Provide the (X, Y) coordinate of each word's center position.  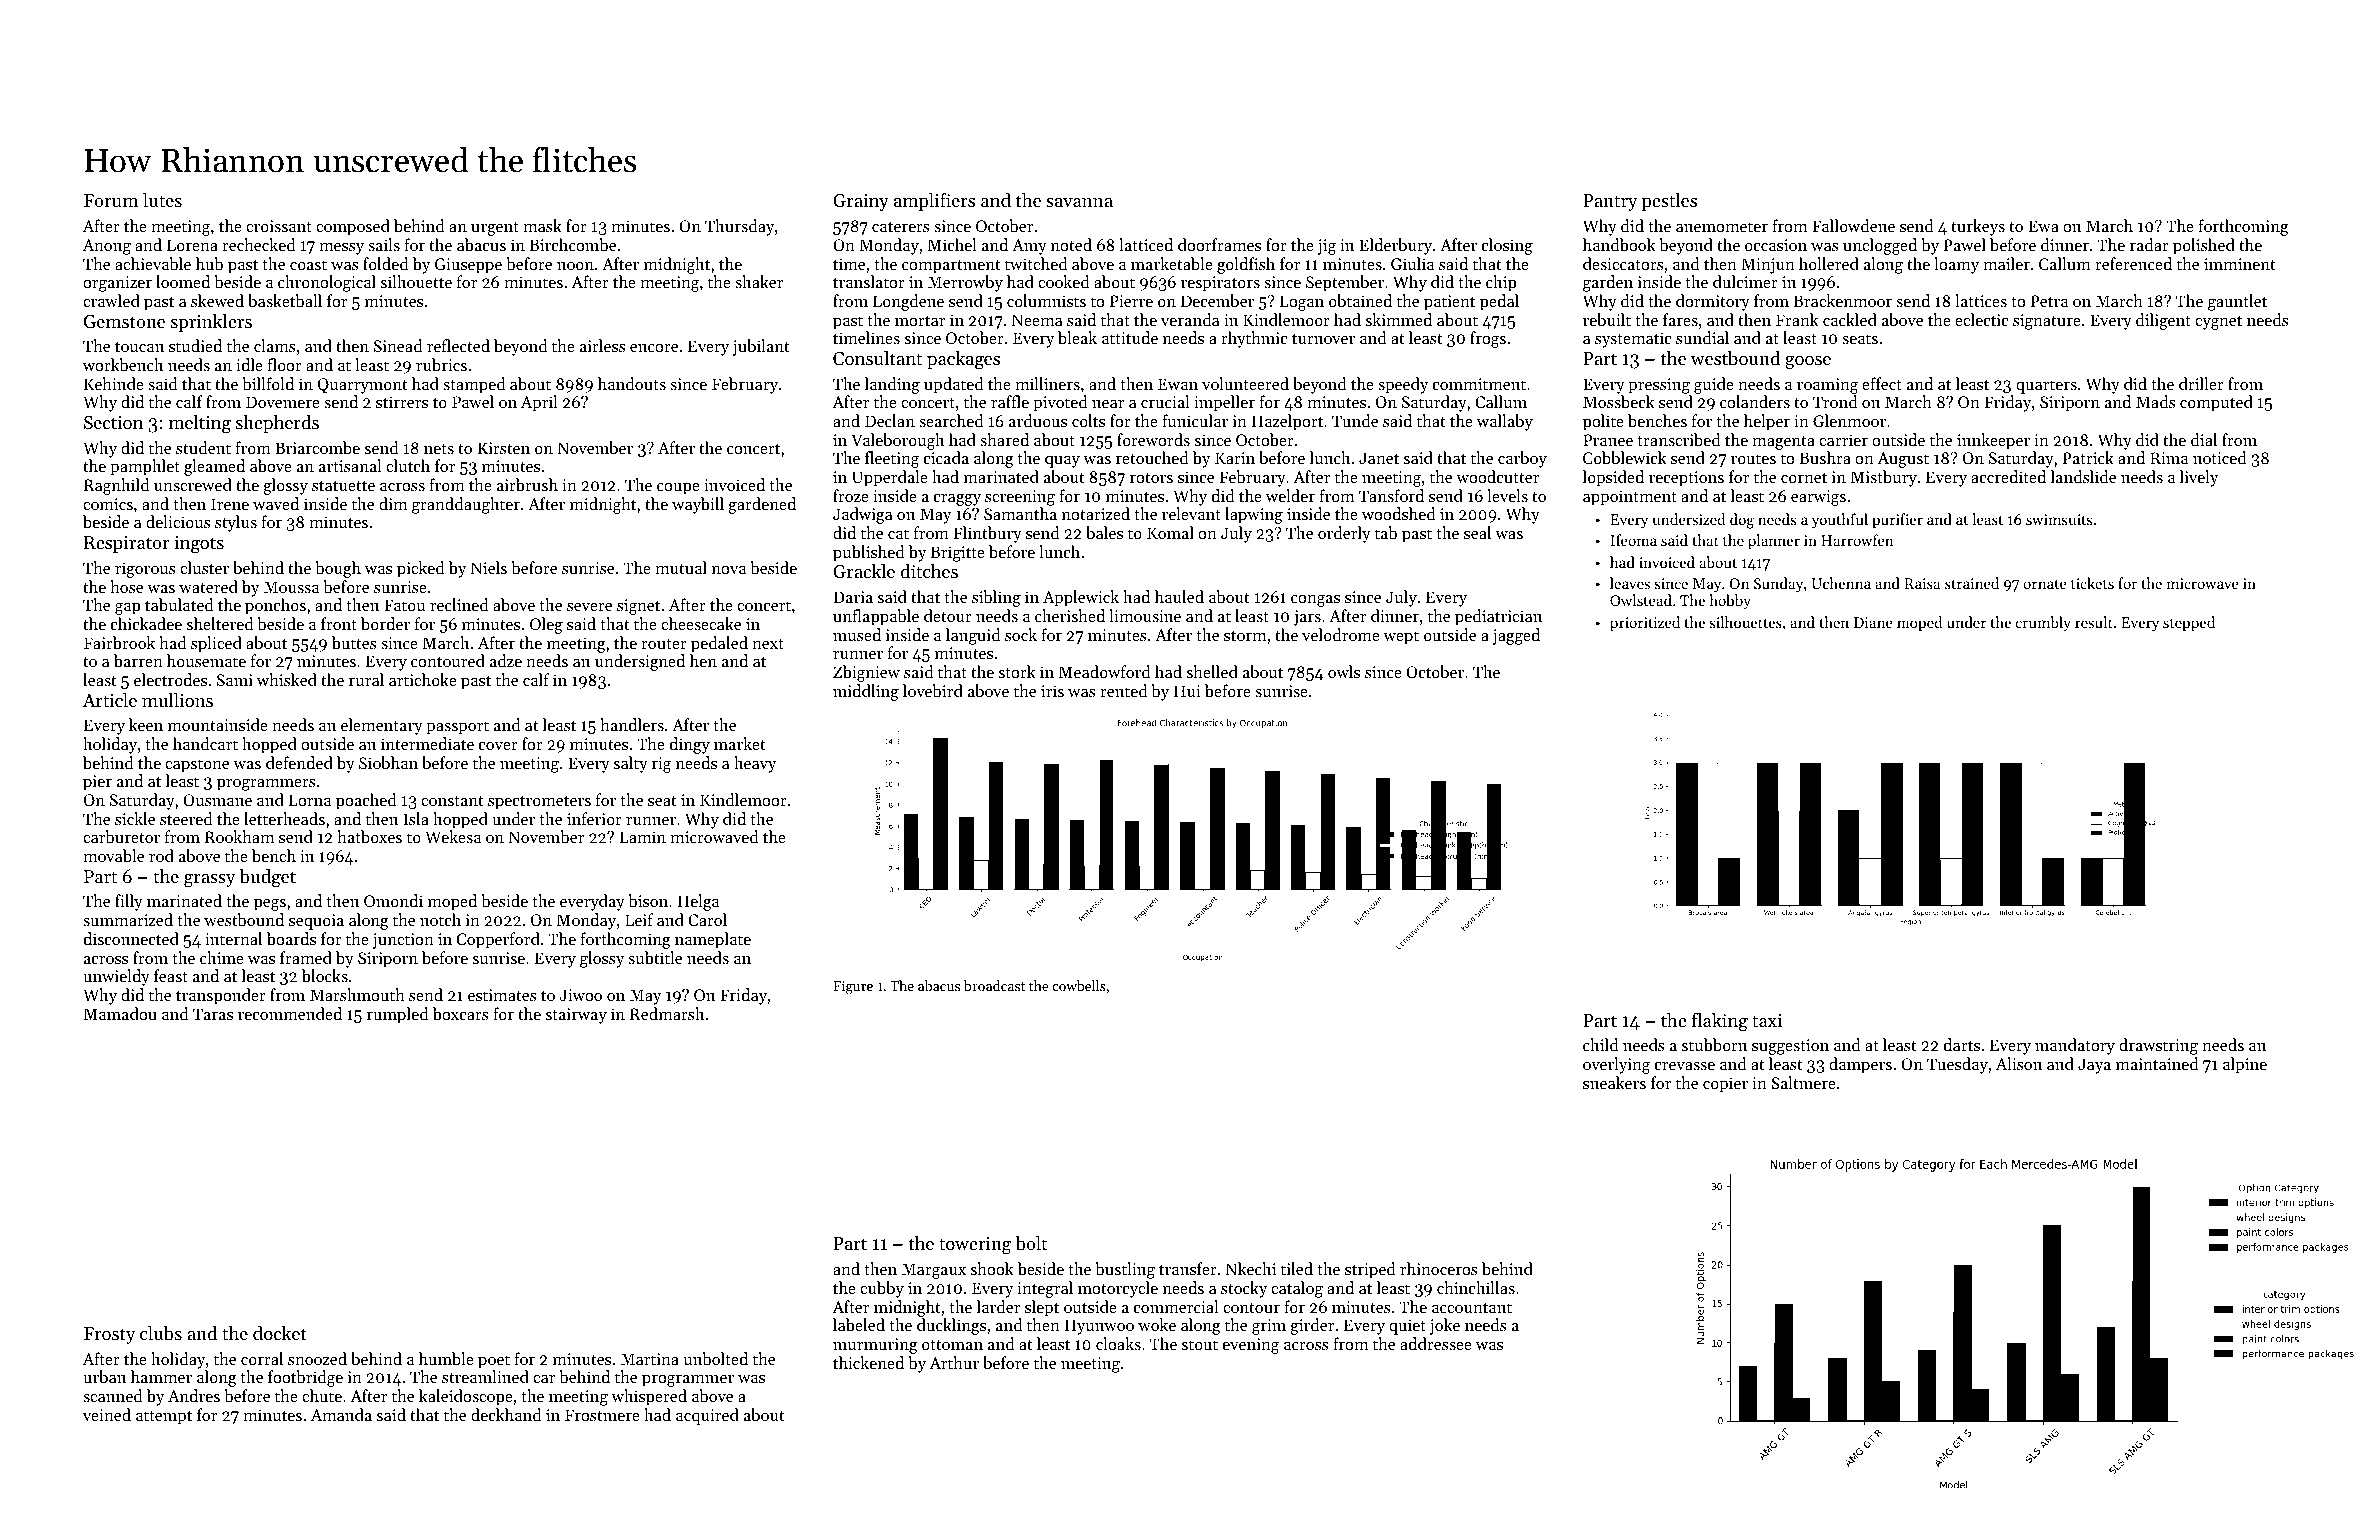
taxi (1767, 1020)
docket (280, 1333)
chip (1501, 283)
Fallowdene (1853, 225)
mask (542, 225)
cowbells (1079, 985)
